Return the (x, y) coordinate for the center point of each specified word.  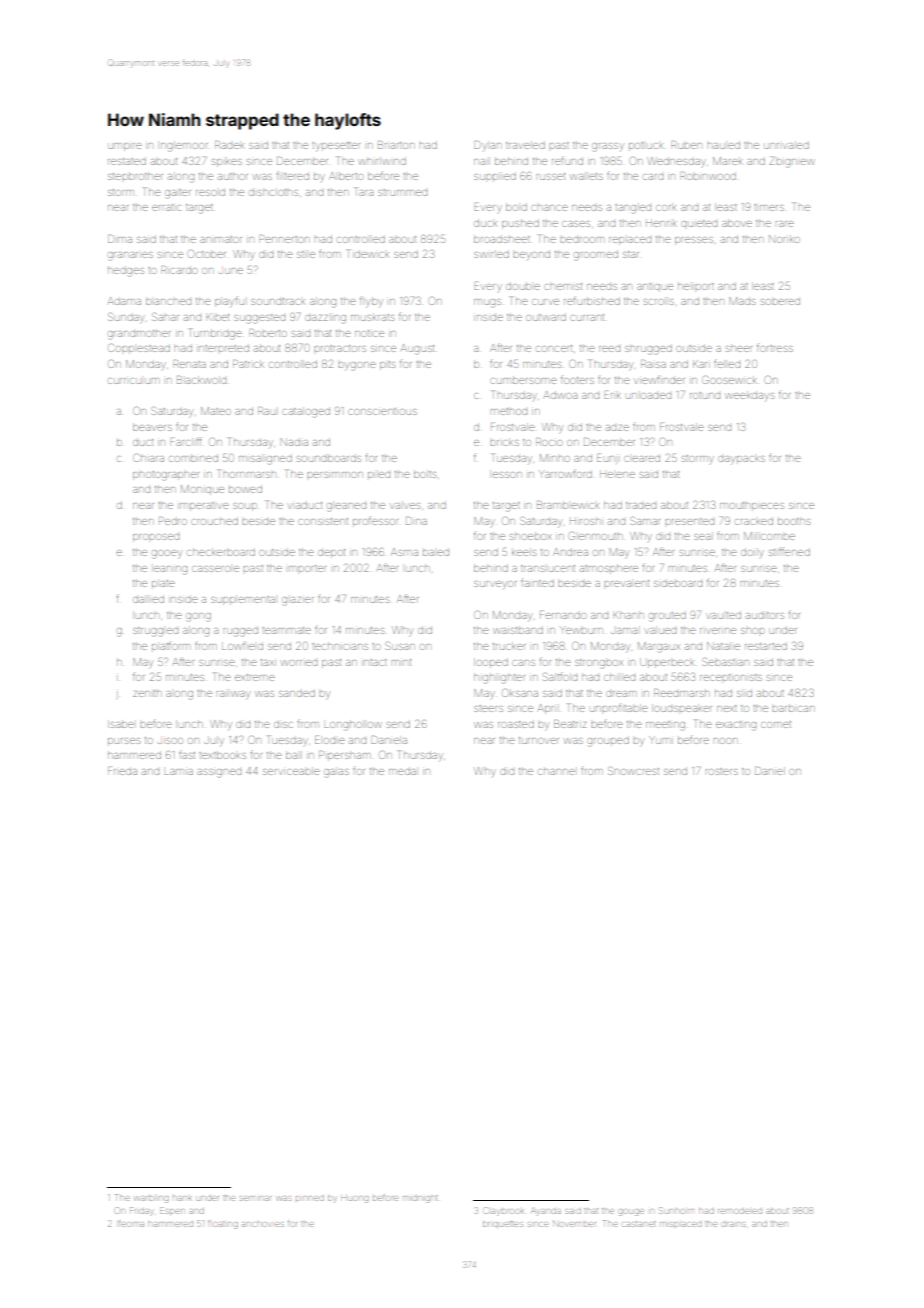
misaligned (265, 460)
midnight (420, 1199)
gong (198, 617)
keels (524, 552)
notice (369, 333)
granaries (130, 256)
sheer (739, 348)
